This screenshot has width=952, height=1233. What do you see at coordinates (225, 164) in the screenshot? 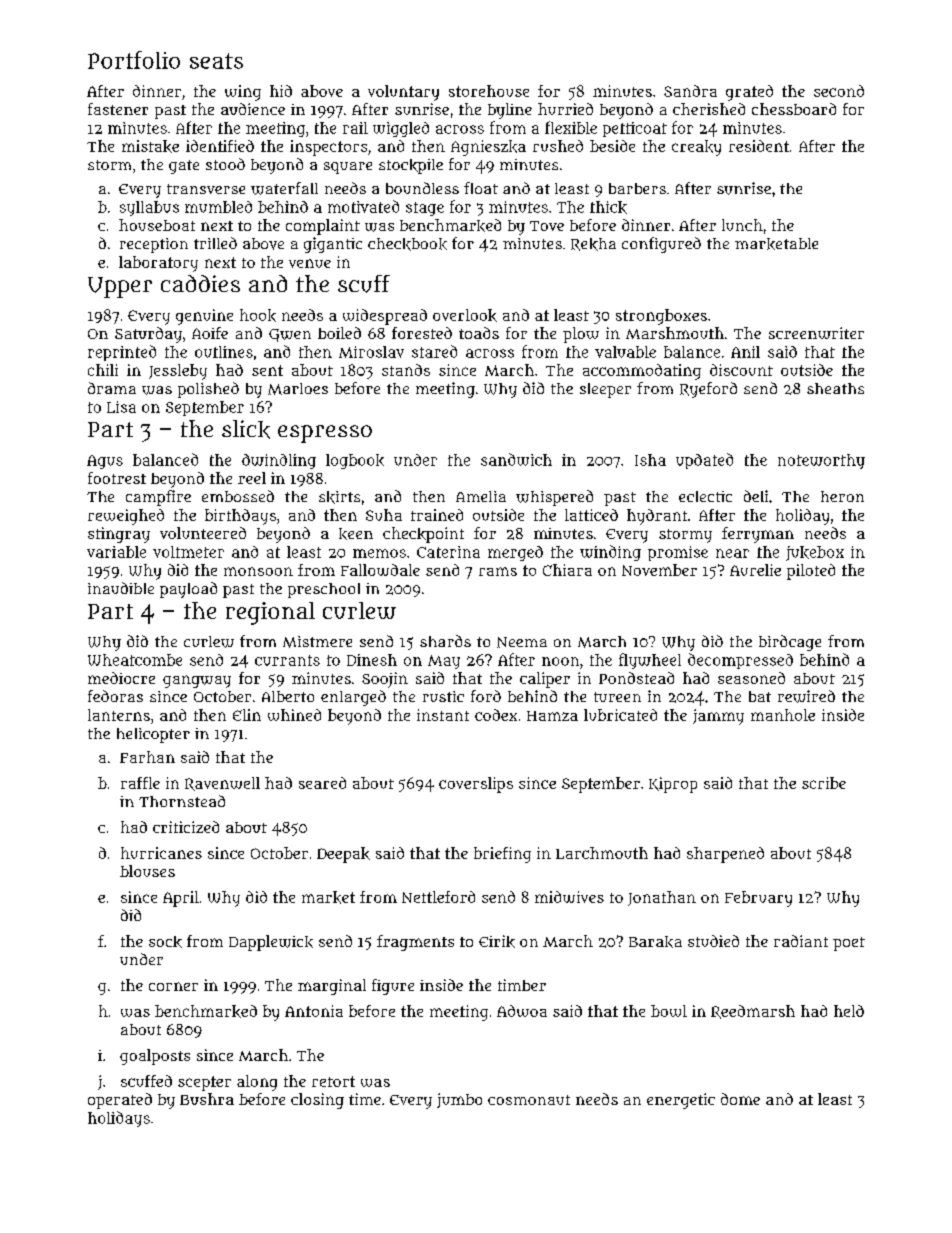
I see `stood` at bounding box center [225, 164].
